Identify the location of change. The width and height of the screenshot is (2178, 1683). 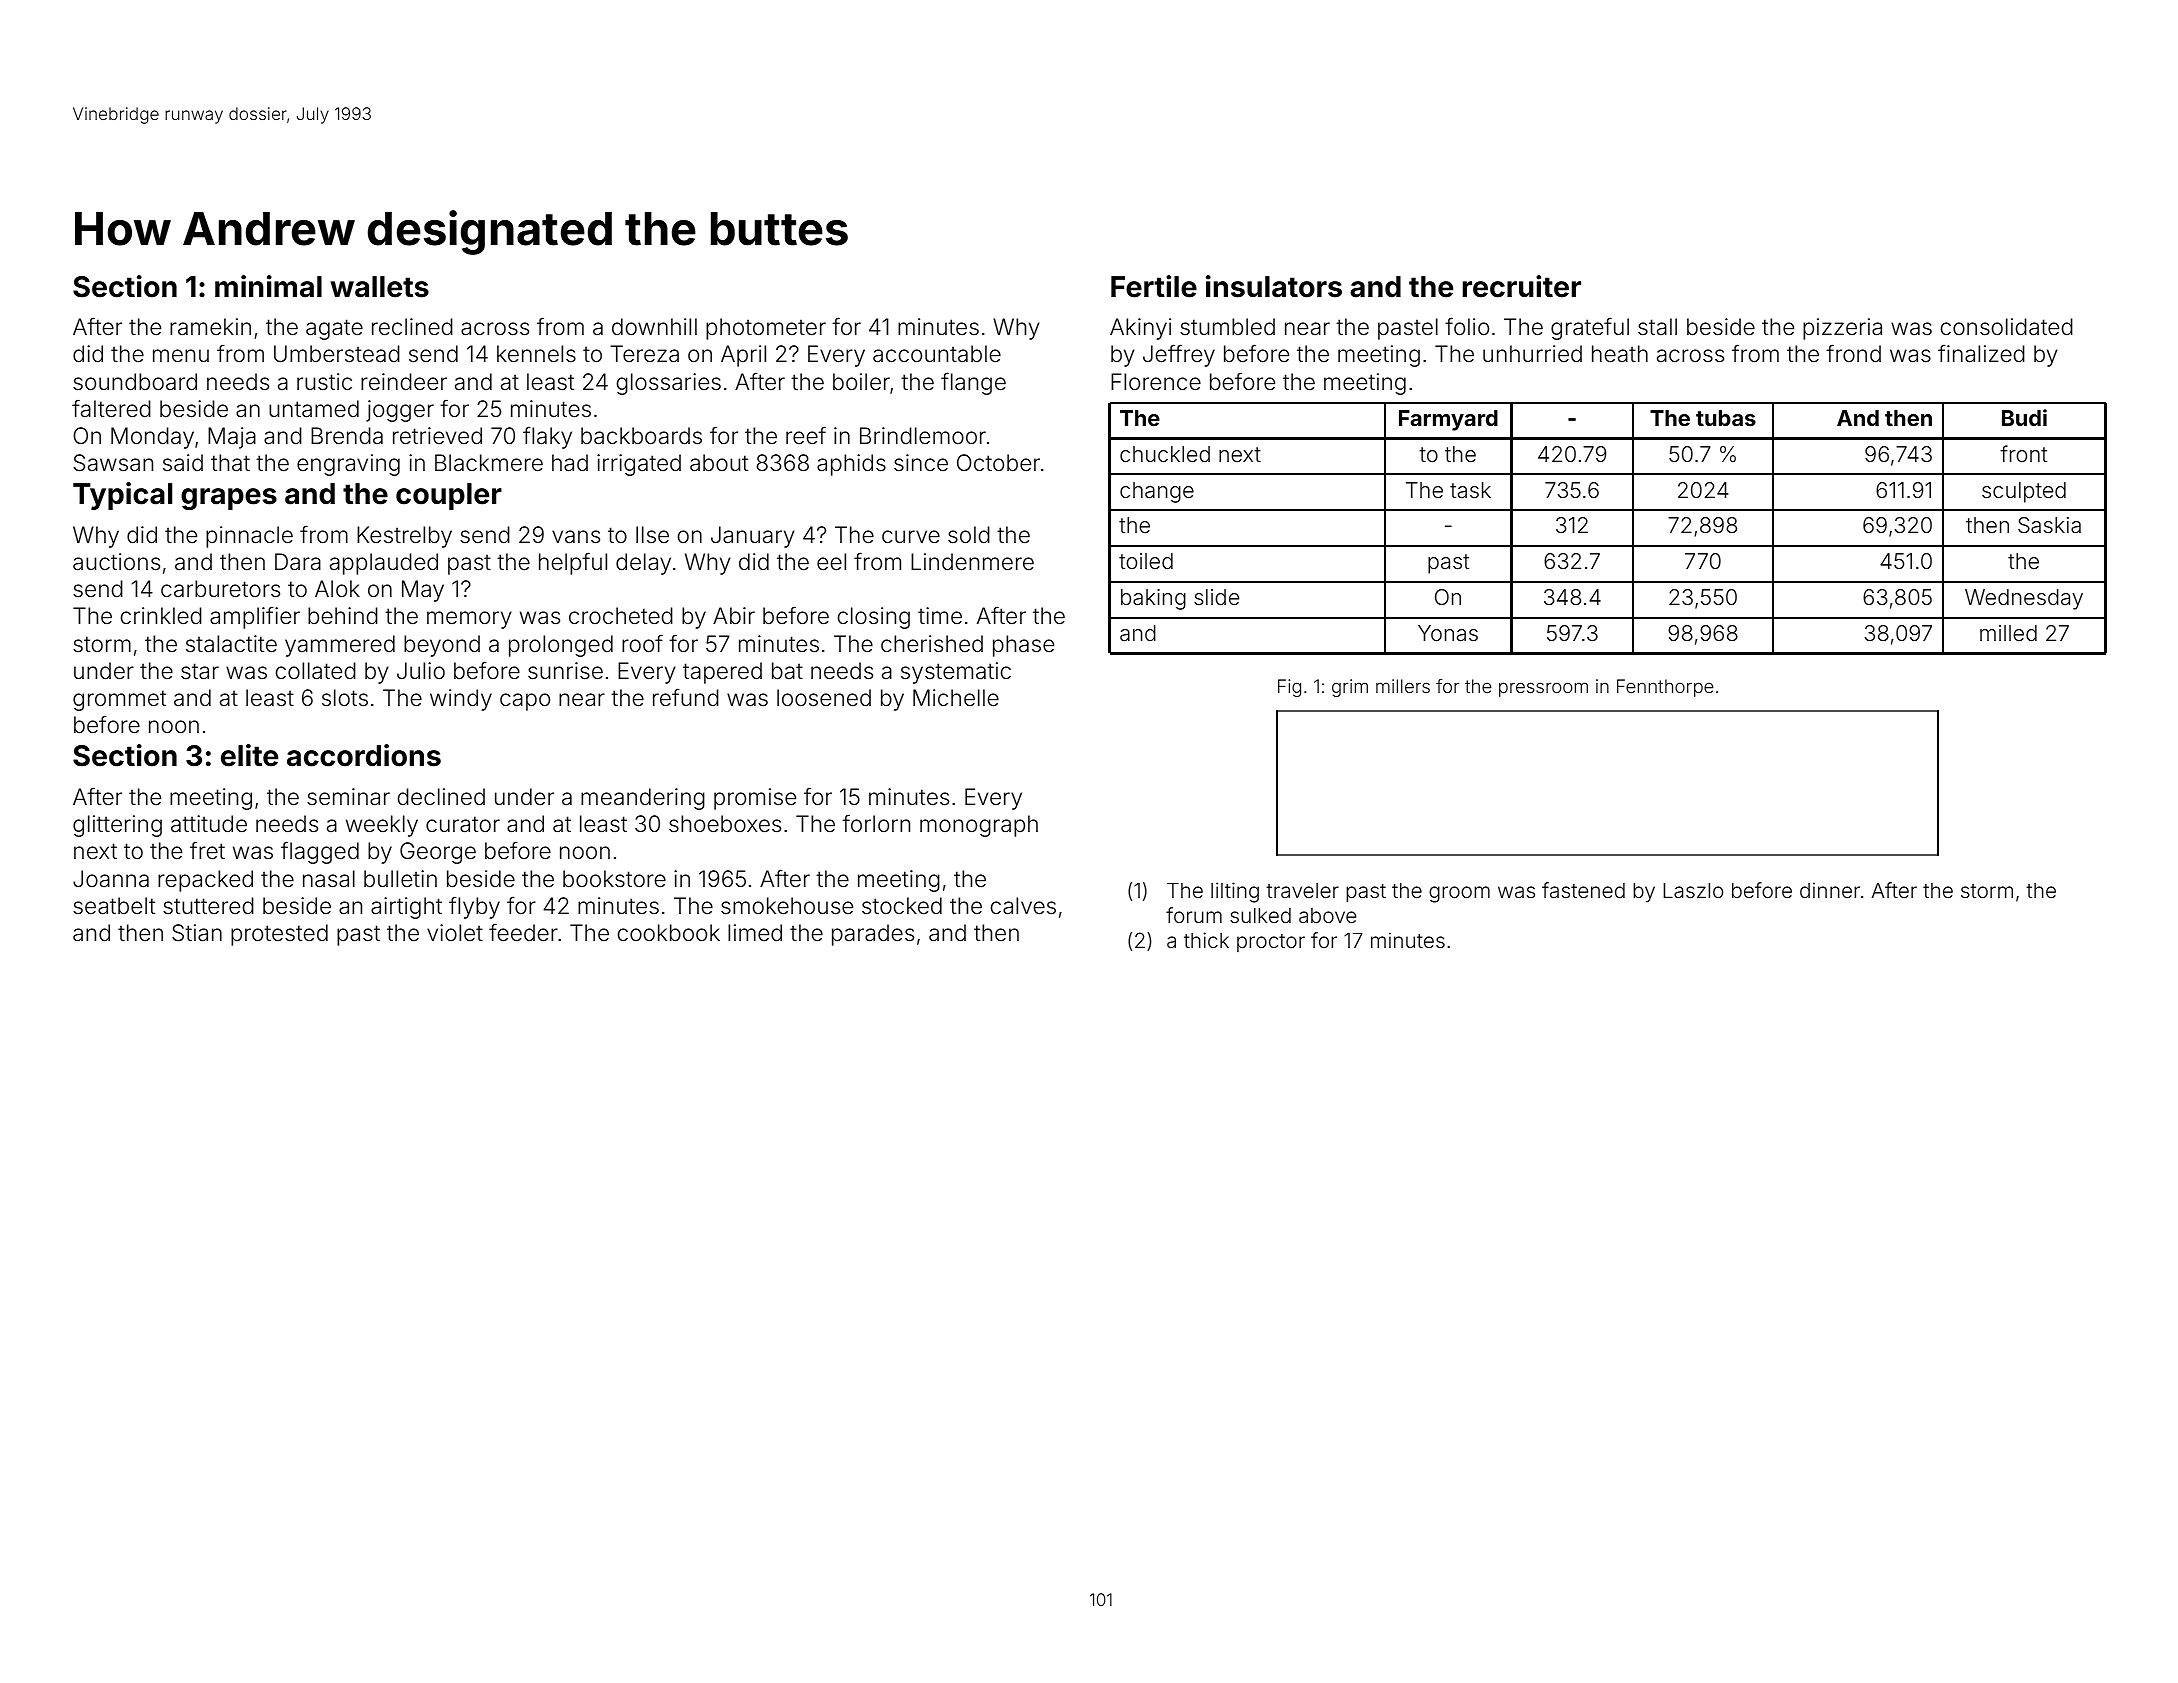
(1157, 492).
